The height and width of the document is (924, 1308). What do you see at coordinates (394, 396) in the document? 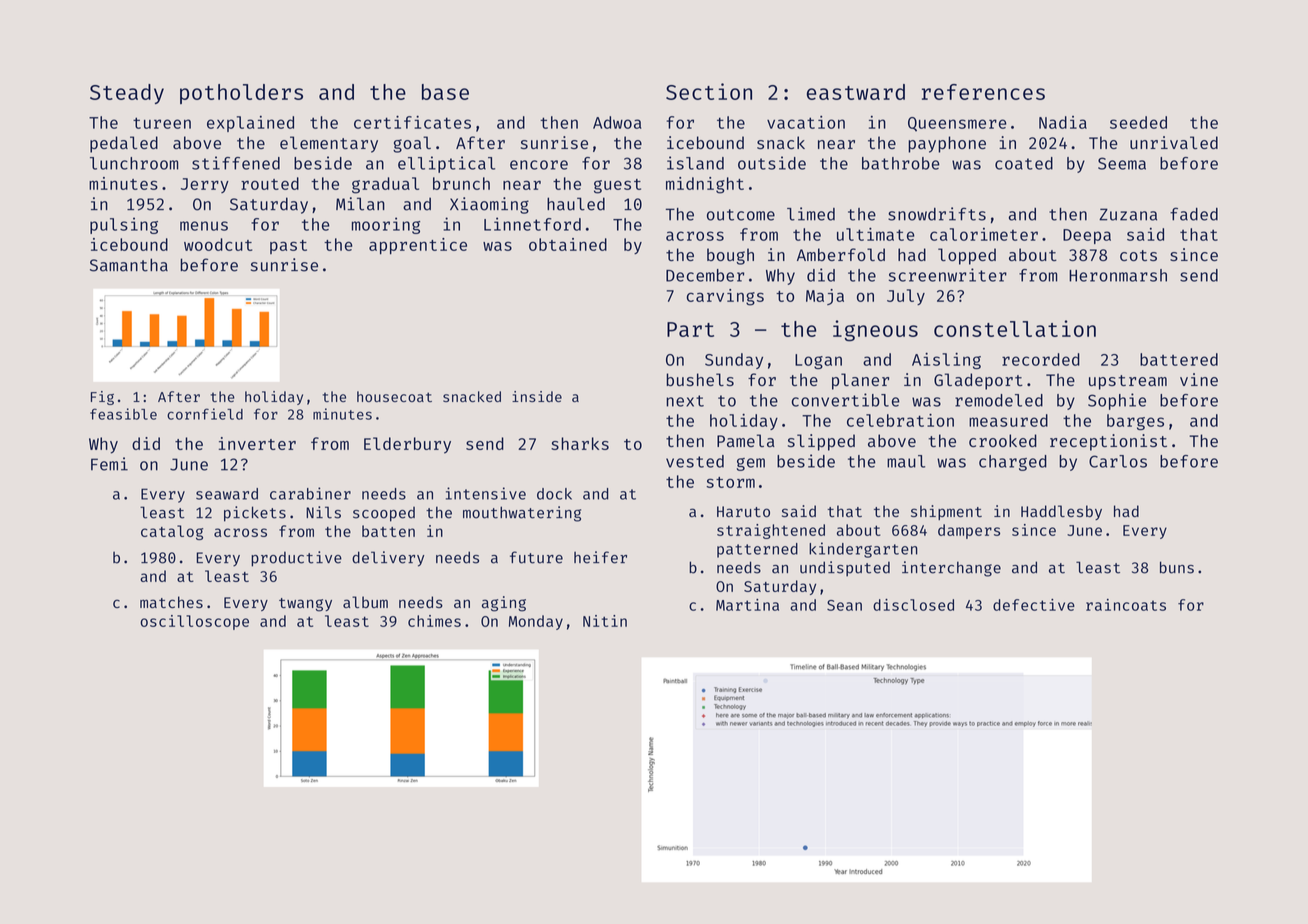
I see `housecoat` at bounding box center [394, 396].
